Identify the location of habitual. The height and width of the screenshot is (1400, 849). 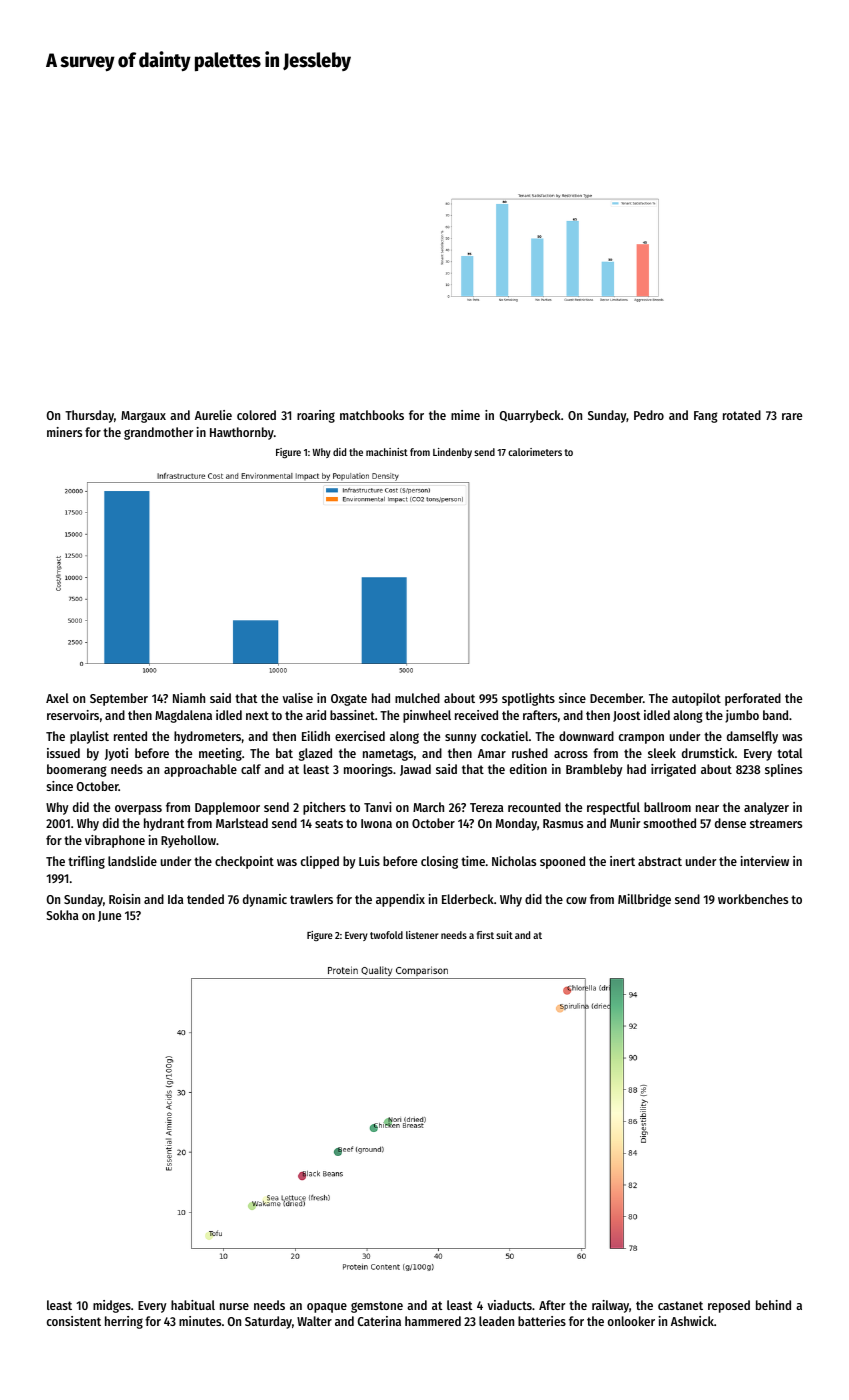
(193, 1305).
